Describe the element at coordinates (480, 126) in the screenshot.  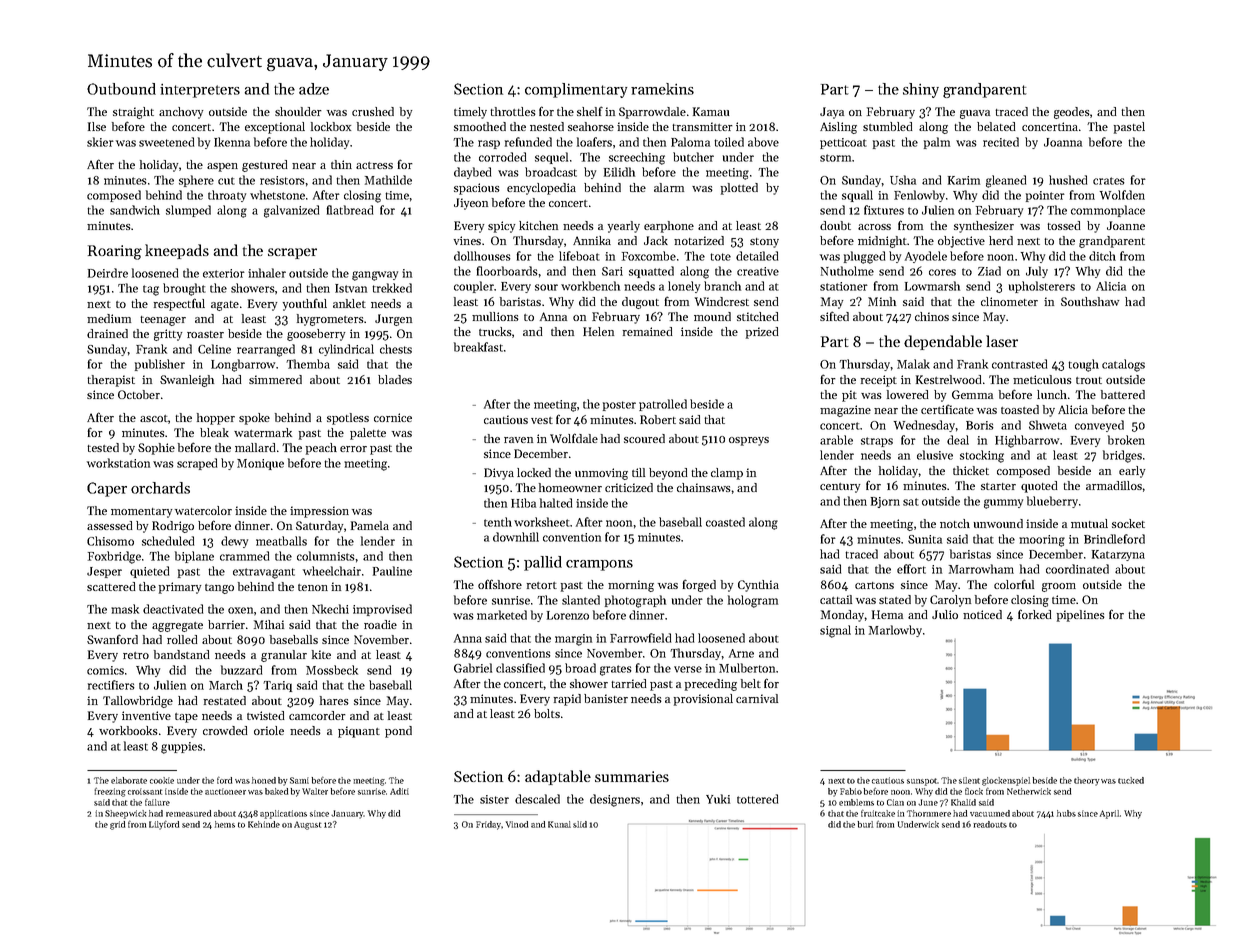
I see `smoothed` at that location.
